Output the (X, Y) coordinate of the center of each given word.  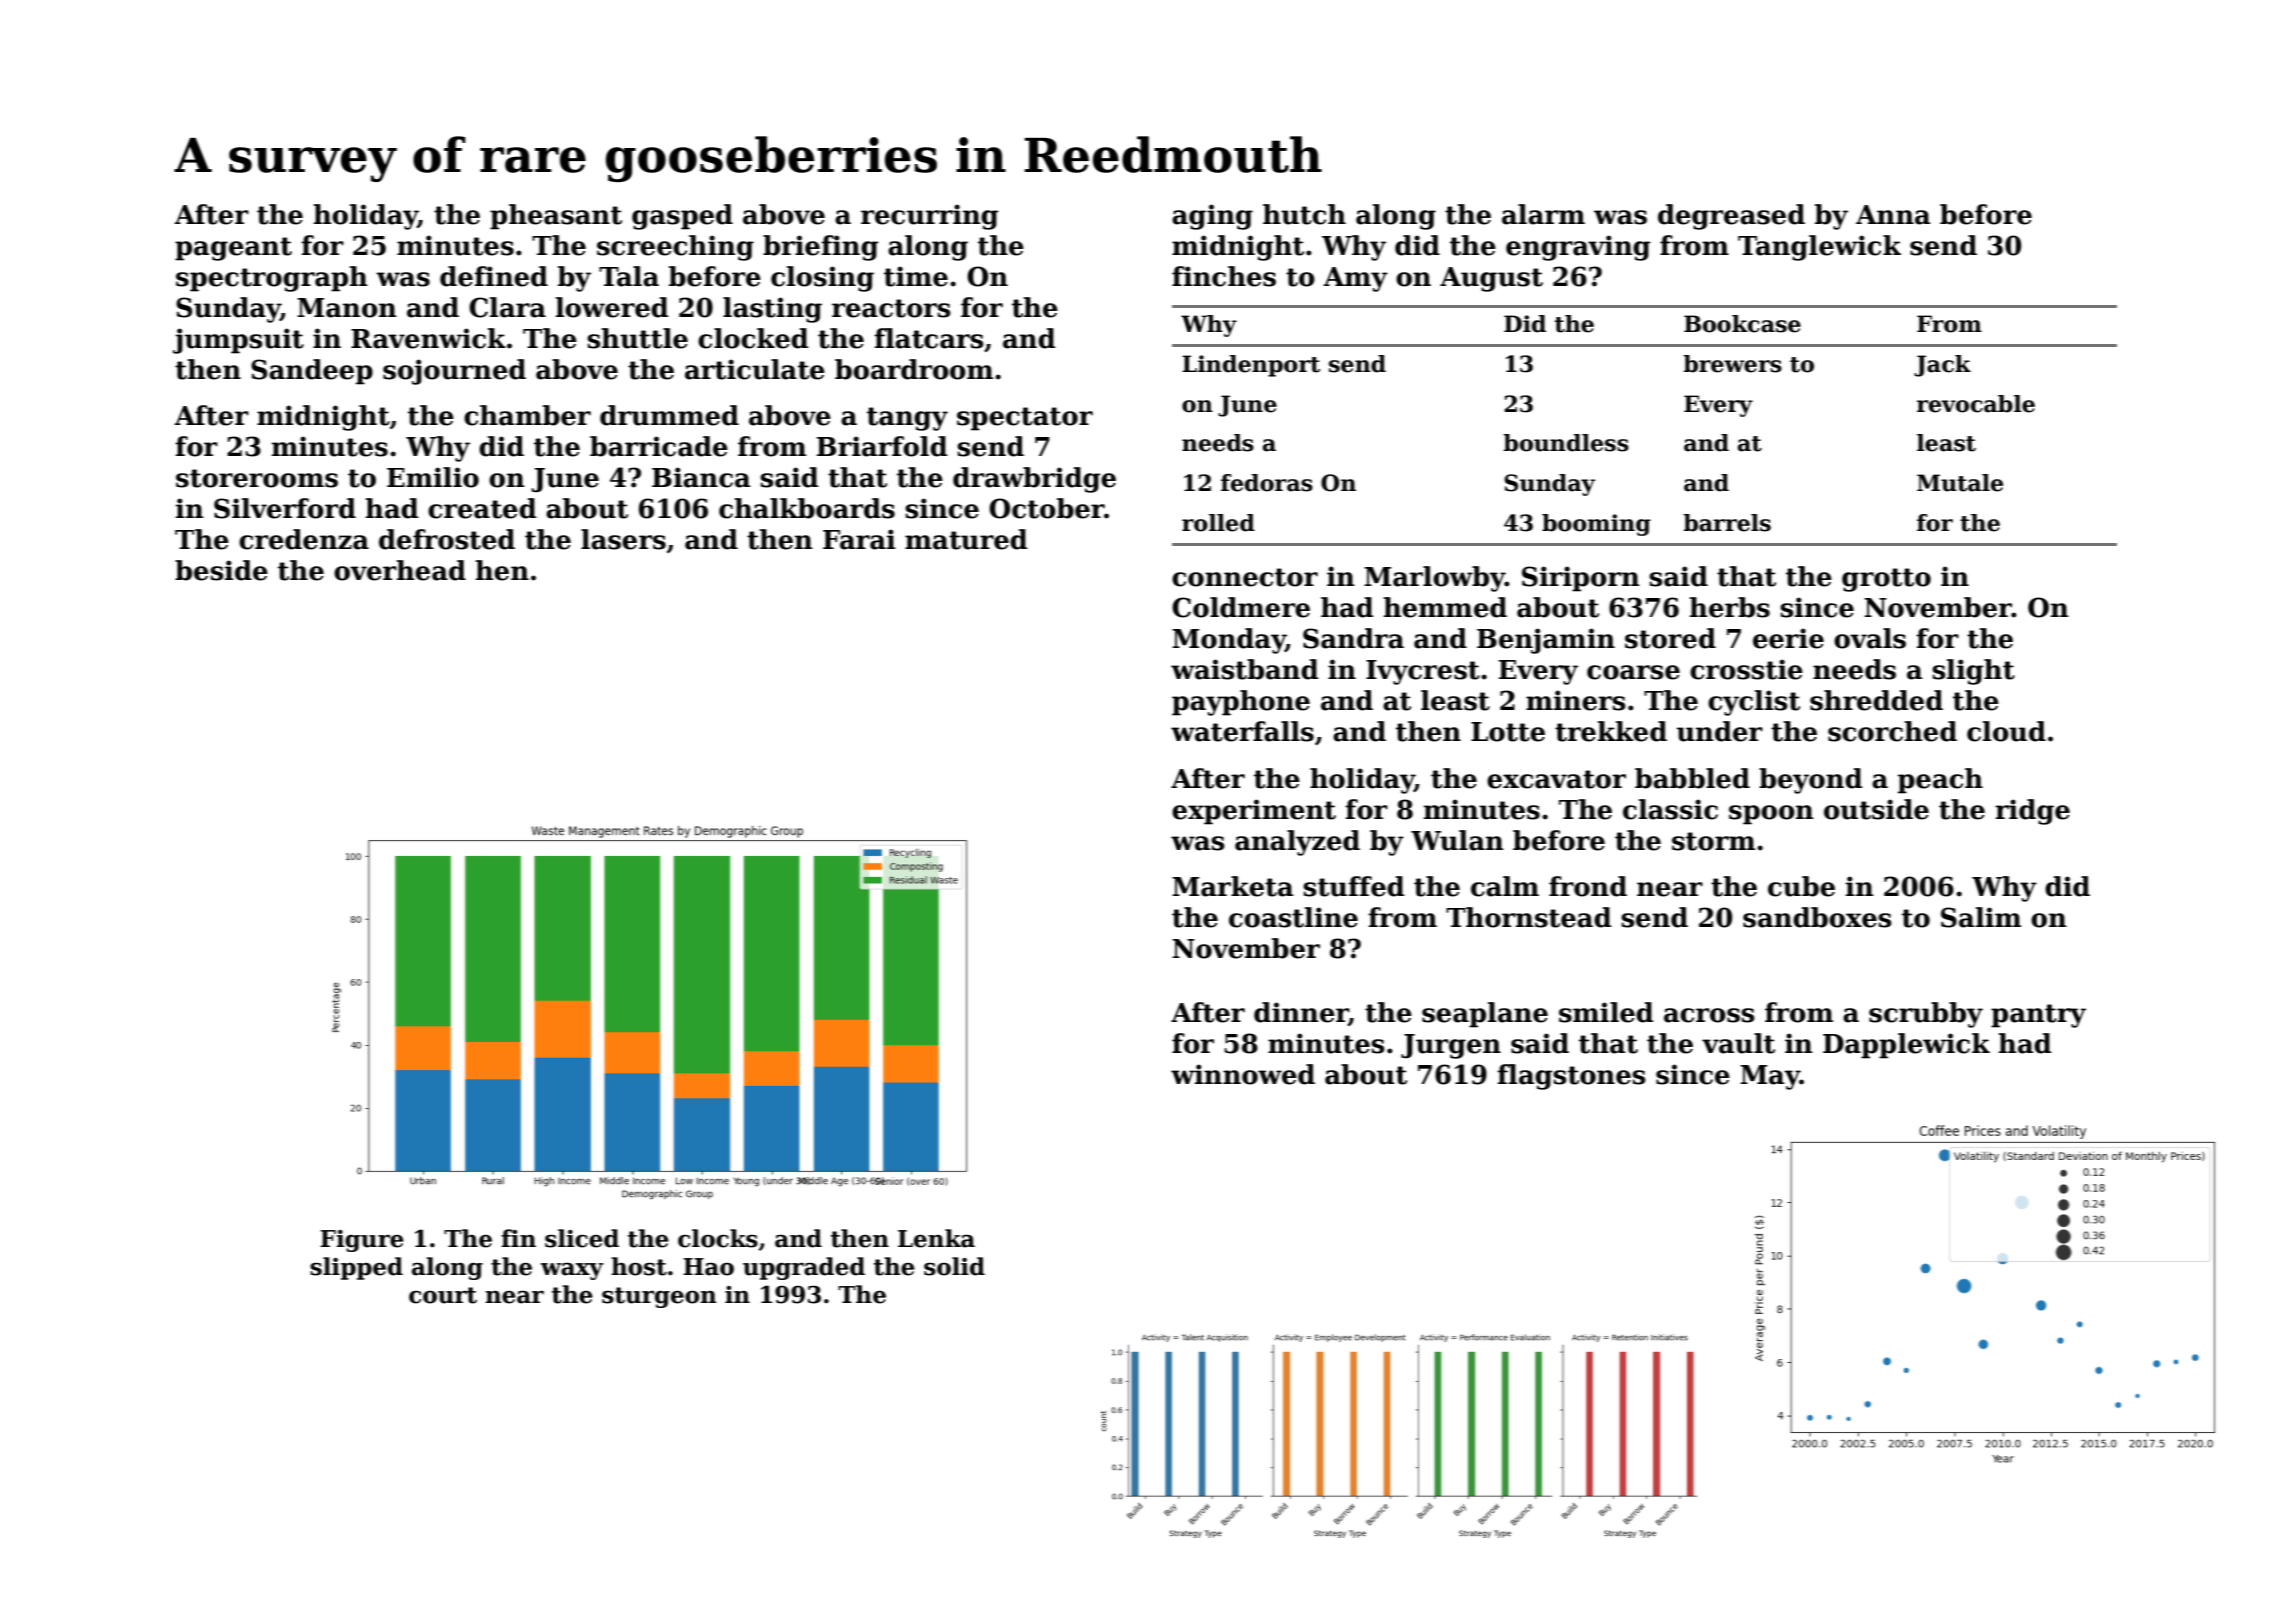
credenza (304, 539)
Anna (1893, 215)
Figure (362, 1241)
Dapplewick (1906, 1046)
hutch (1304, 214)
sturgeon (659, 1297)
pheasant (556, 217)
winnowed (1243, 1074)
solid (954, 1266)
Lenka (936, 1238)
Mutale (1960, 483)
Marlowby (1434, 579)
